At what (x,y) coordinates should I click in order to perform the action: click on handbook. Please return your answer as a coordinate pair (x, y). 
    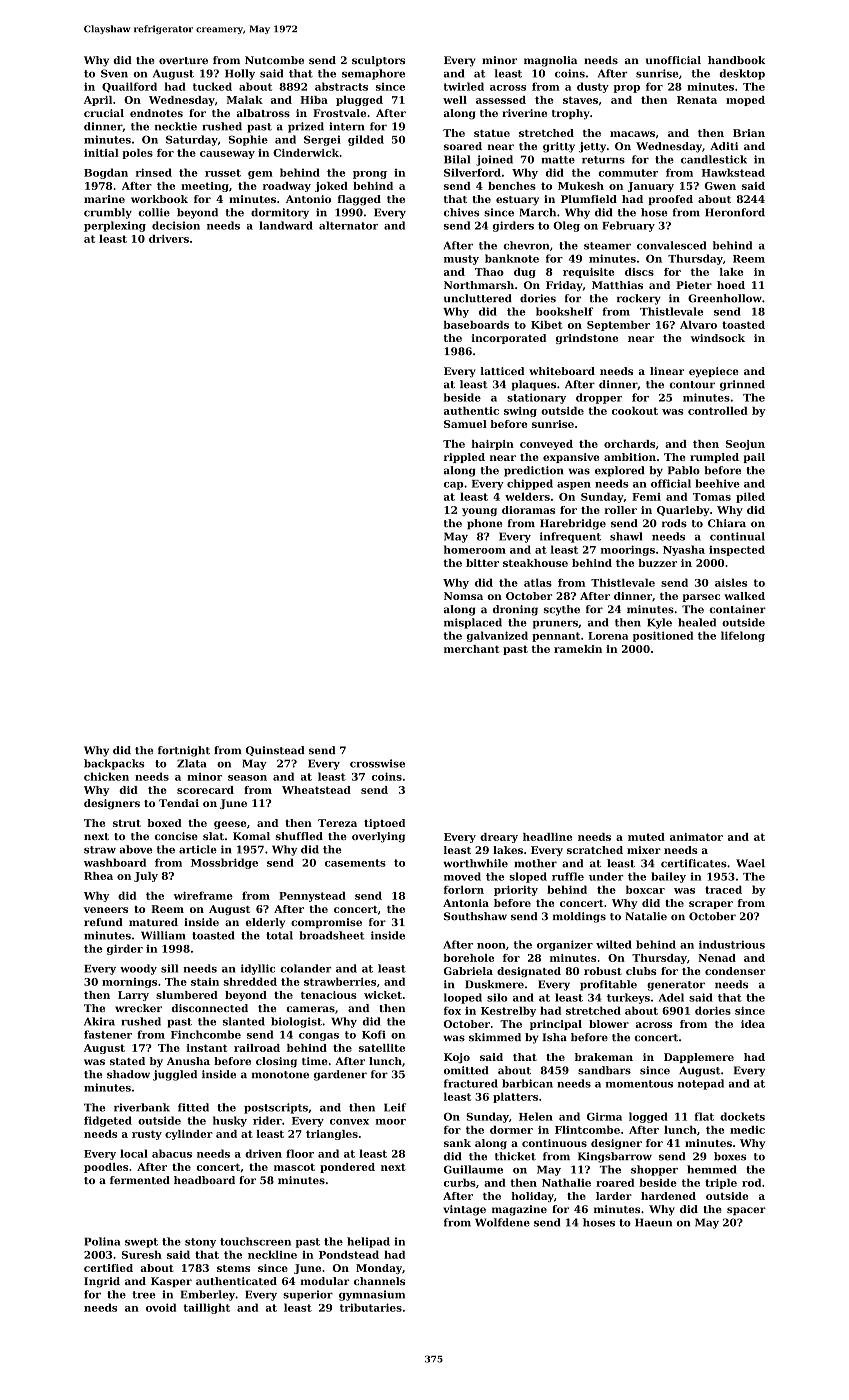
    Looking at the image, I should click on (736, 60).
